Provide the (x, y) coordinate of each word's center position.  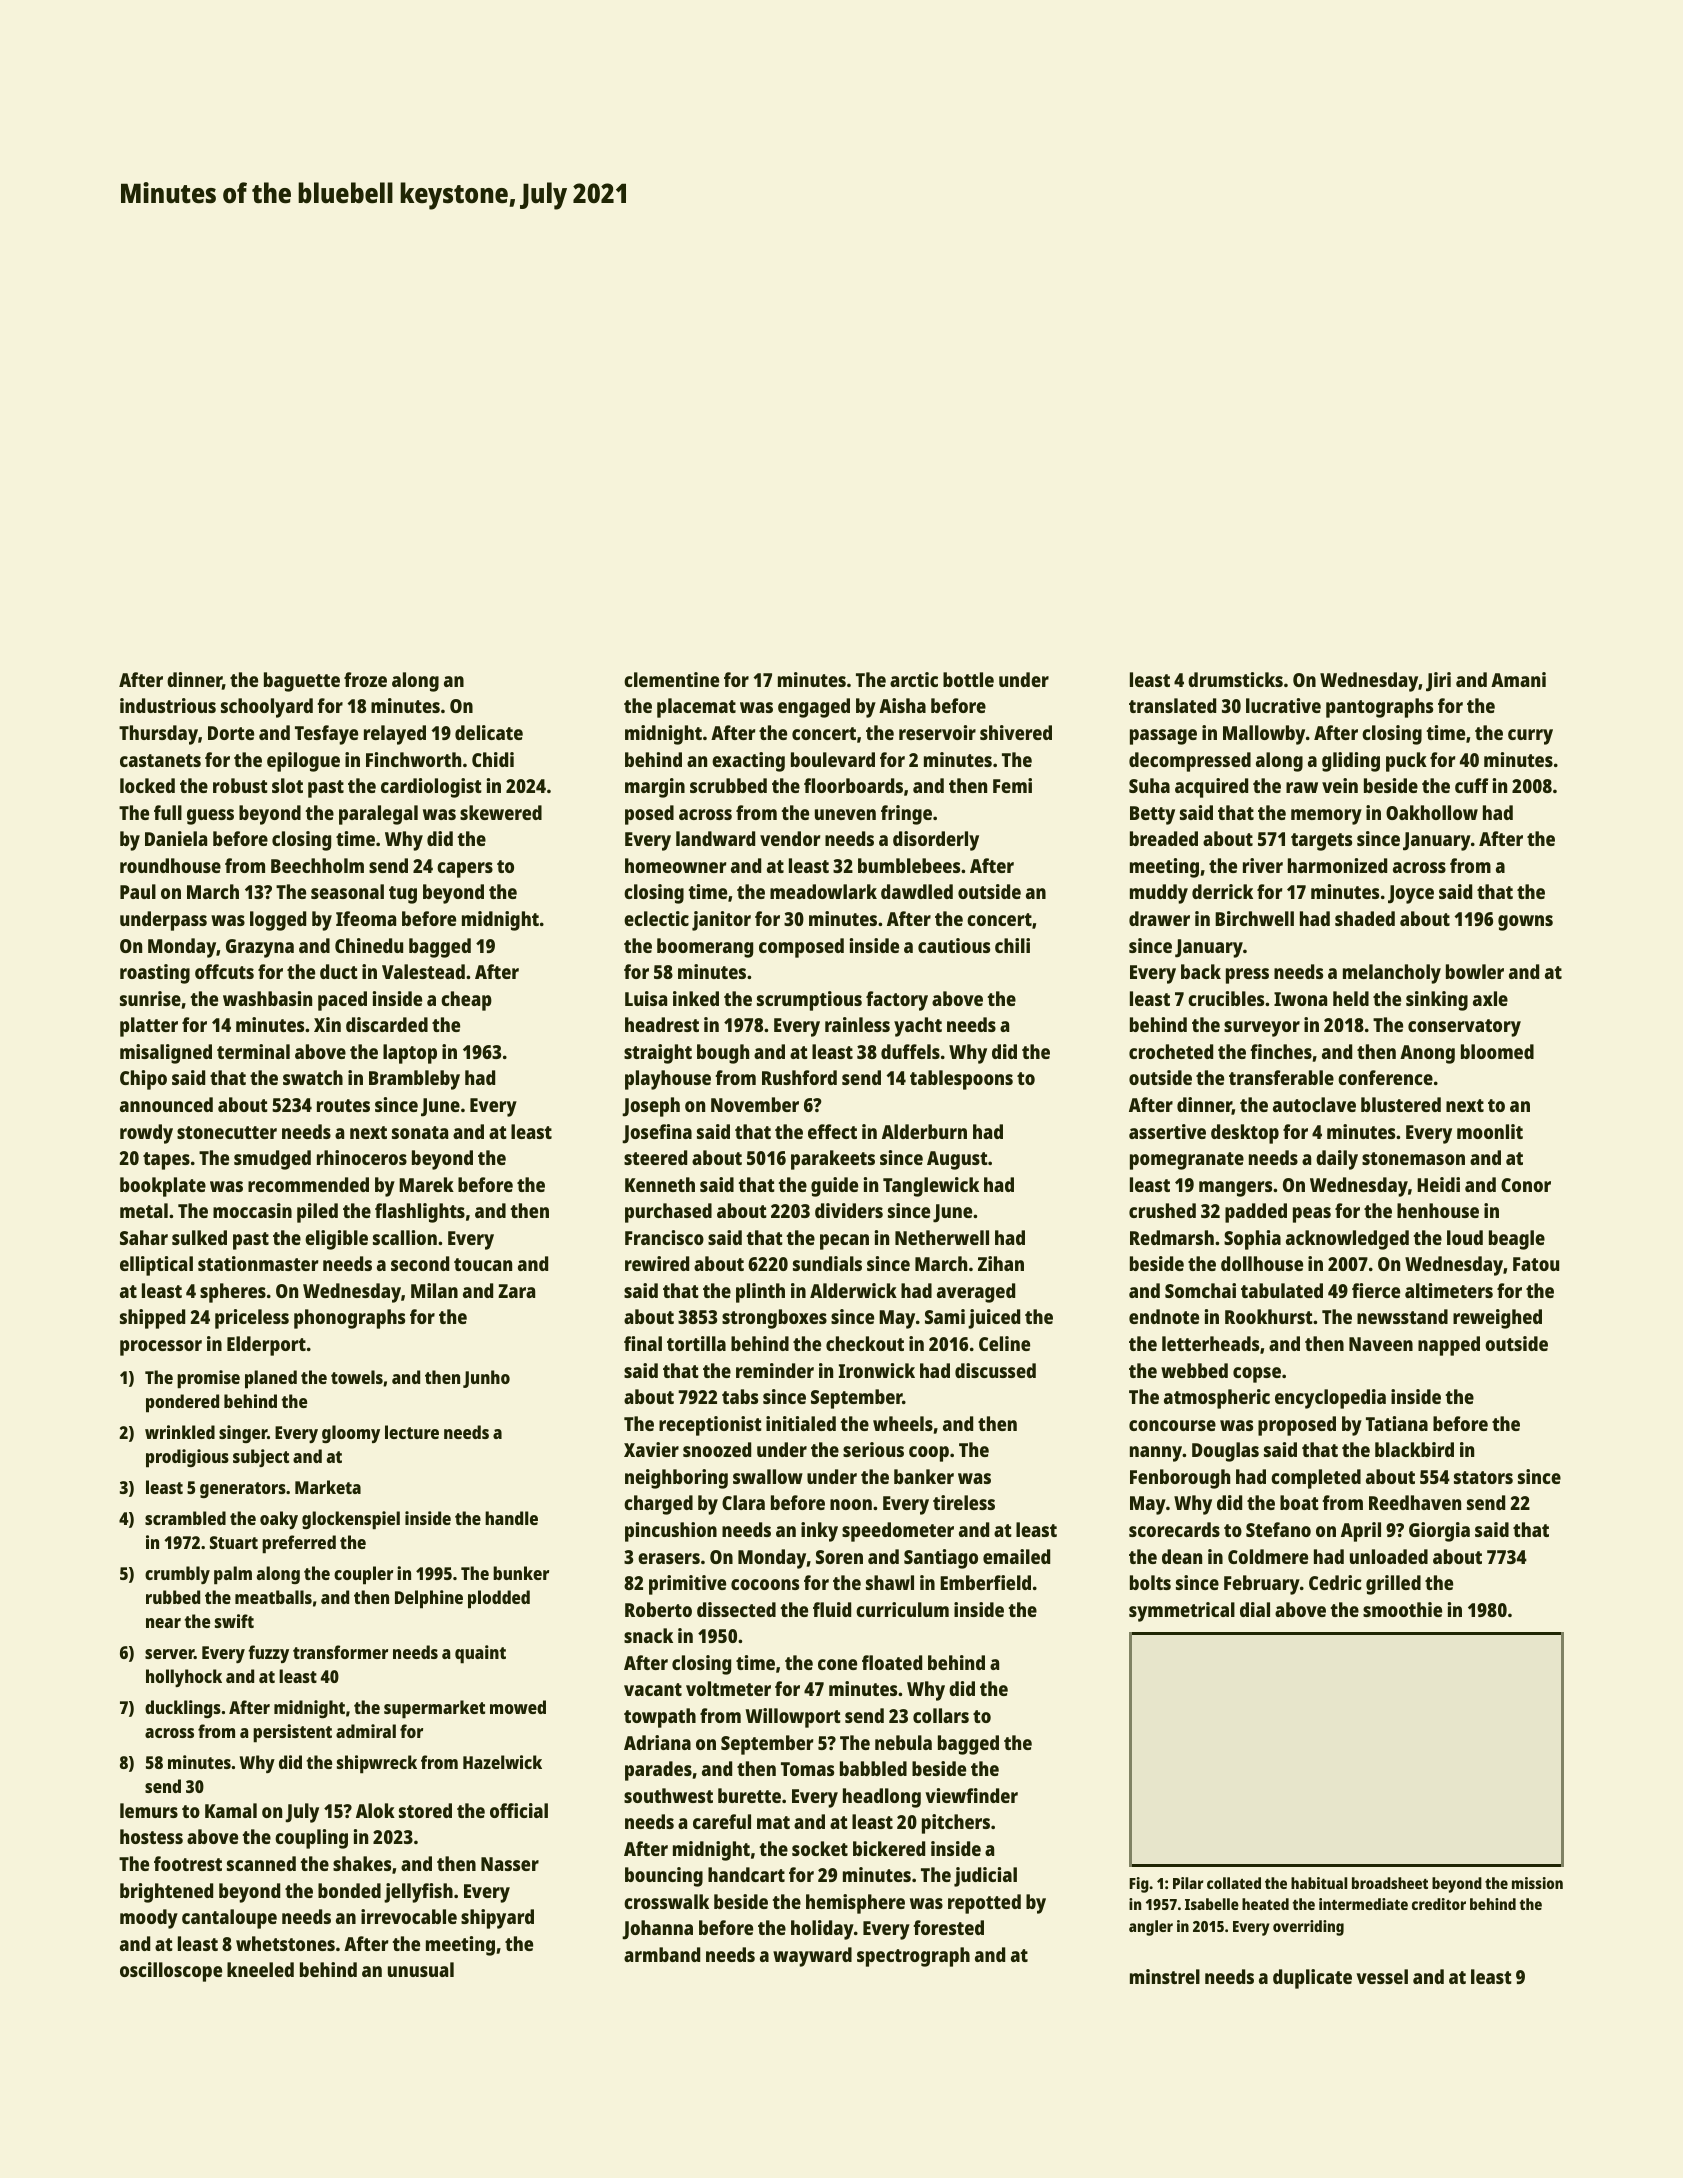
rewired (657, 1263)
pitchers (956, 1824)
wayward (812, 1957)
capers (465, 870)
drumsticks (1235, 679)
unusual (421, 1969)
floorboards (853, 785)
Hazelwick (502, 1762)
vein (1340, 785)
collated (1234, 1883)
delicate (489, 732)
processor (161, 1348)
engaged (814, 708)
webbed (1194, 1370)
